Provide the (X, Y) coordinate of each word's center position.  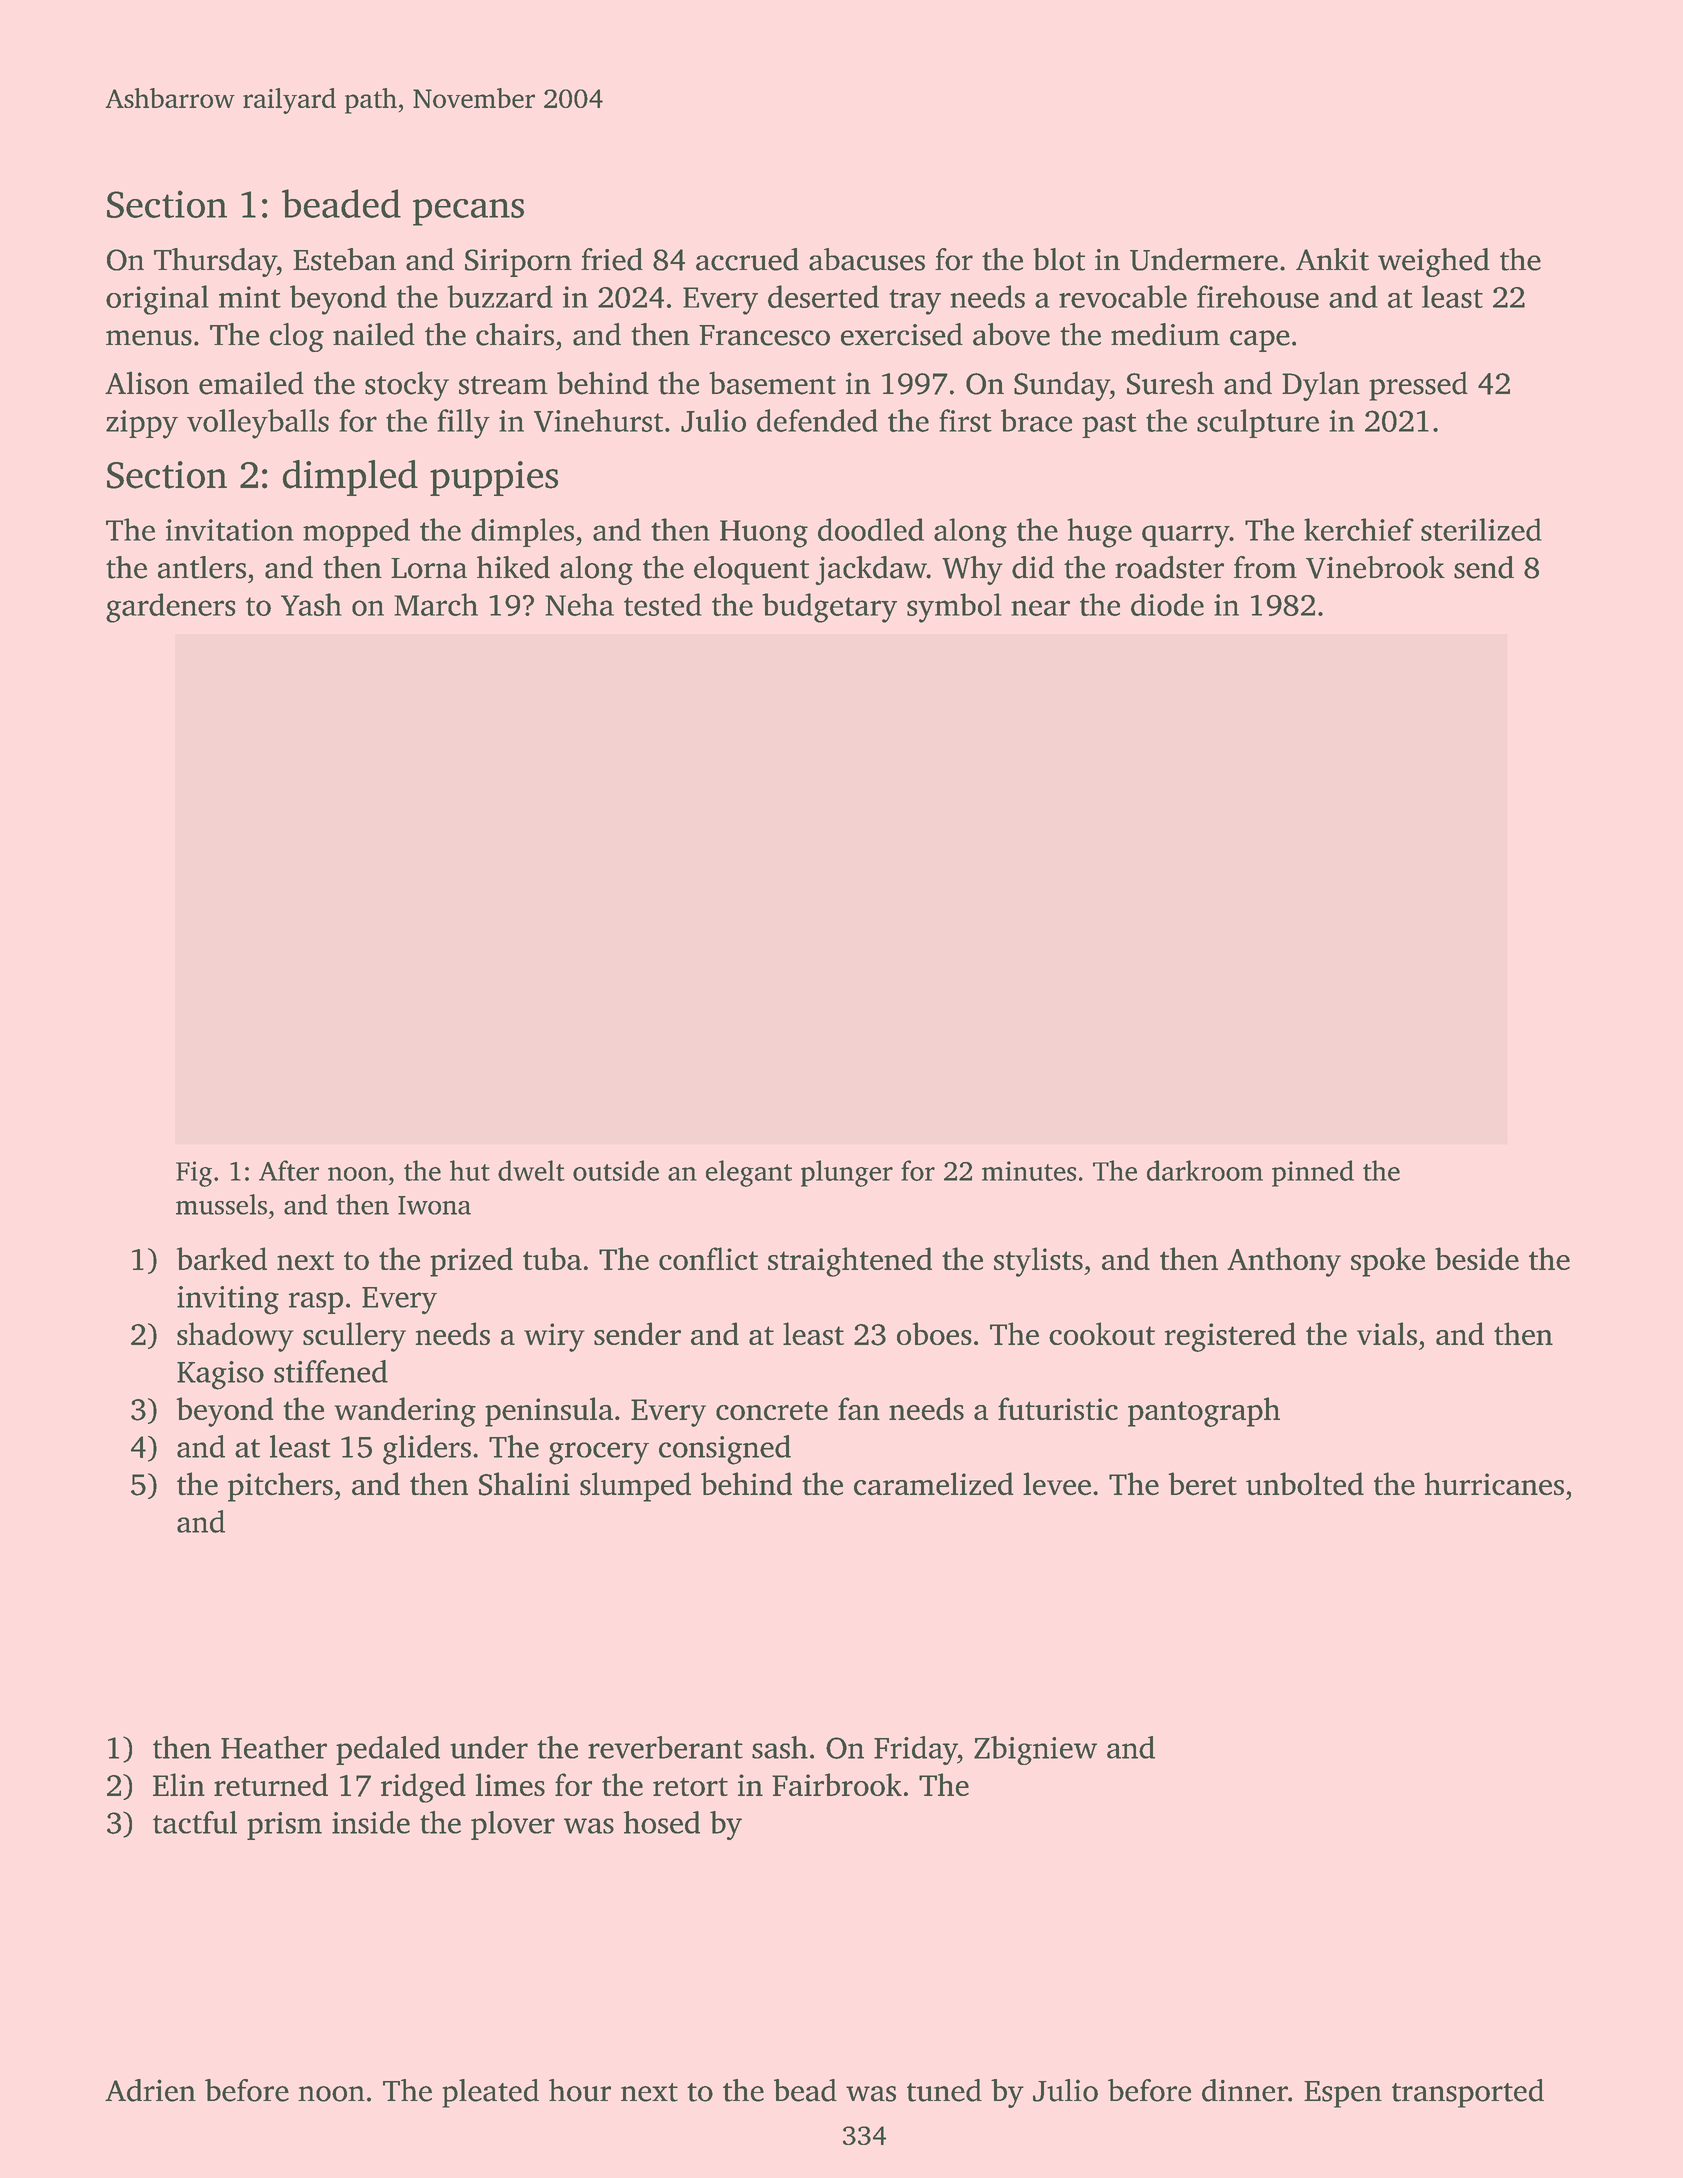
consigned (725, 1450)
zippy (142, 424)
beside (1477, 1258)
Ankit (1332, 259)
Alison (147, 383)
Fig (194, 1174)
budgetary (829, 608)
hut (470, 1170)
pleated (490, 2093)
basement (772, 383)
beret (1202, 1484)
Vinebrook (1375, 567)
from (1265, 567)
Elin (179, 1784)
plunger (847, 1173)
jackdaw (871, 570)
